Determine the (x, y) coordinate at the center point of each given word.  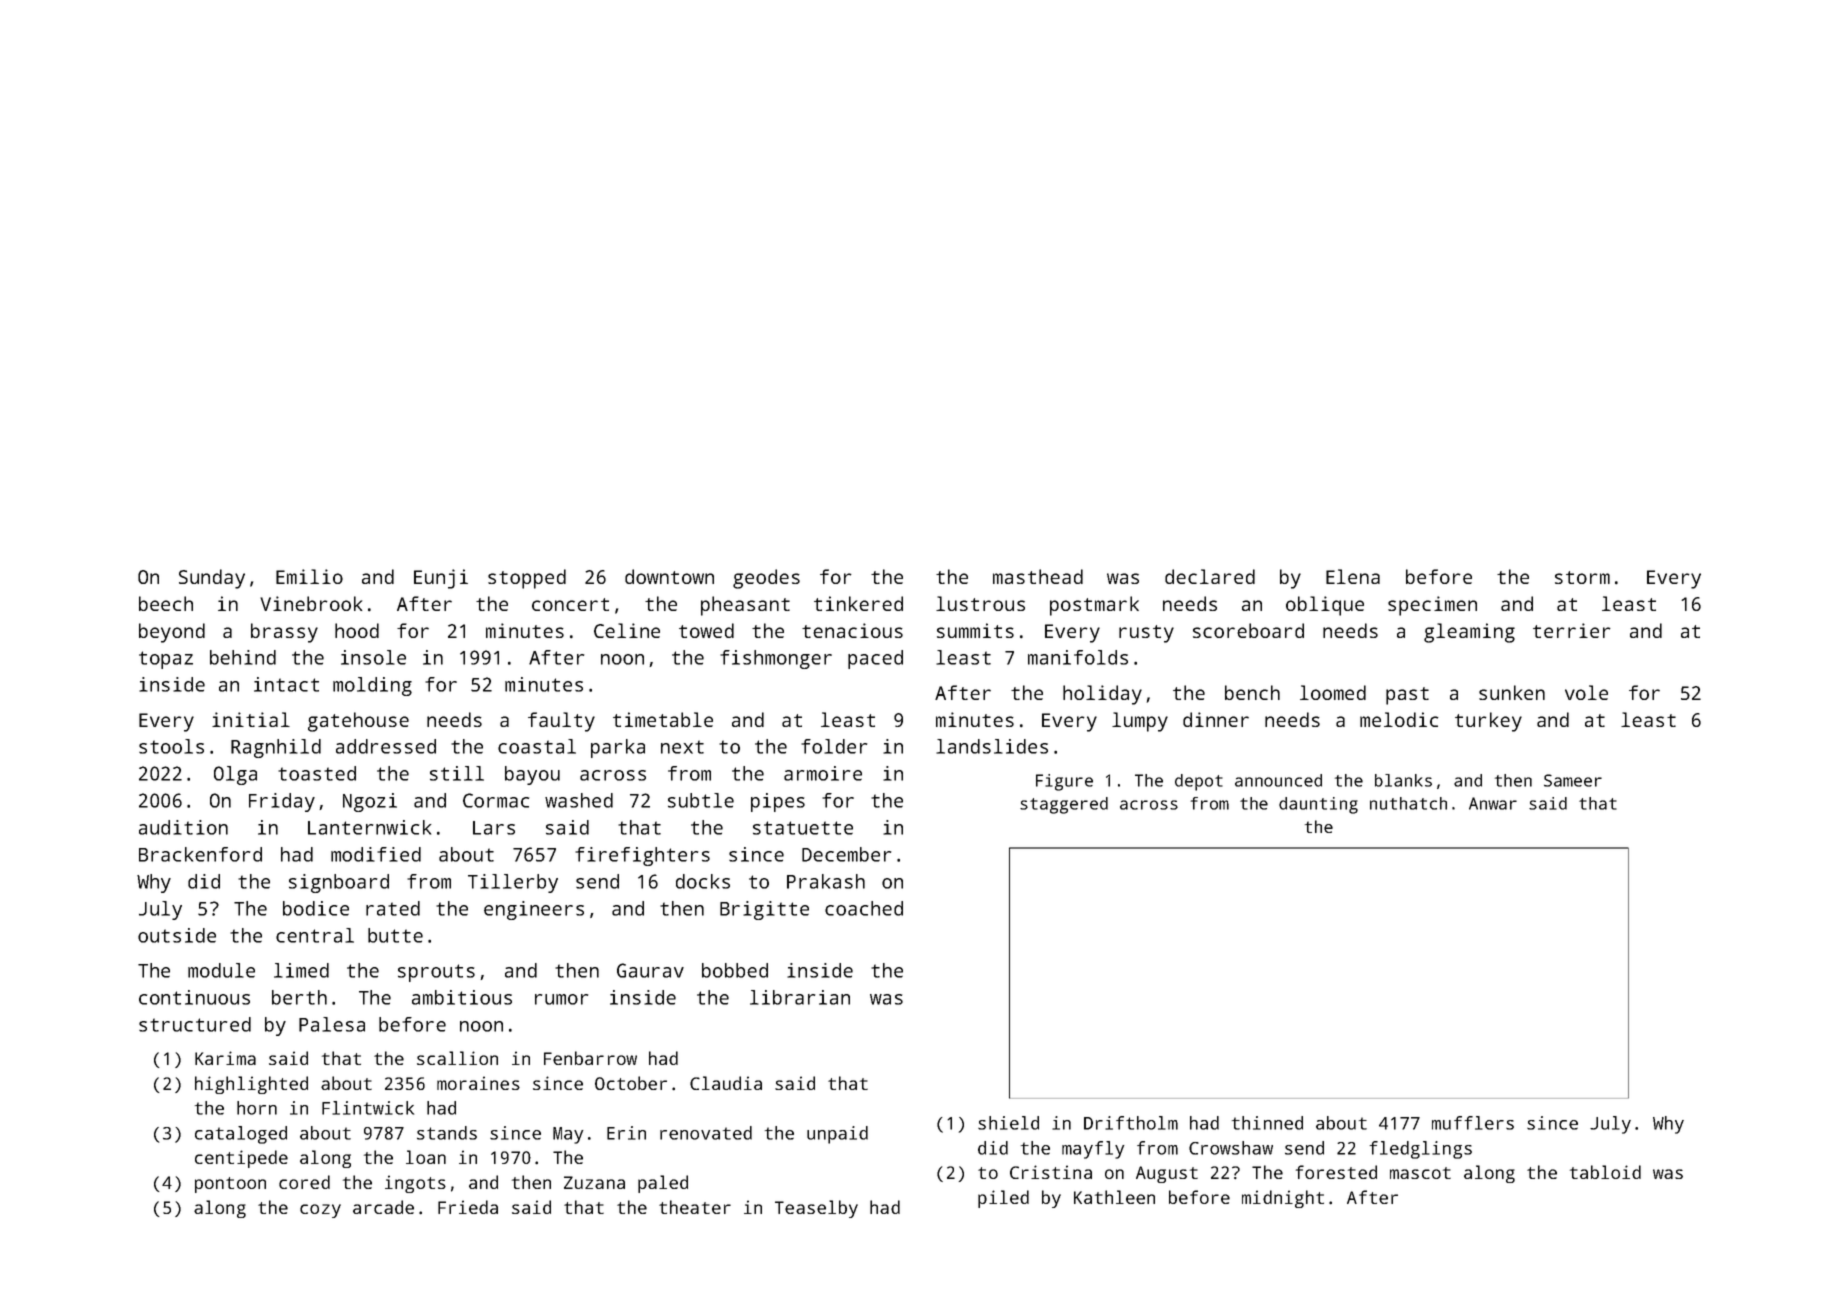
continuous (194, 997)
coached (864, 908)
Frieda (468, 1207)
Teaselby (816, 1209)
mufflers (1473, 1123)
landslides (992, 746)
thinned (1267, 1123)
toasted (317, 773)
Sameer (1573, 780)
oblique (1325, 606)
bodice (316, 908)
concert (570, 604)
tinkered (858, 603)
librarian (800, 997)
